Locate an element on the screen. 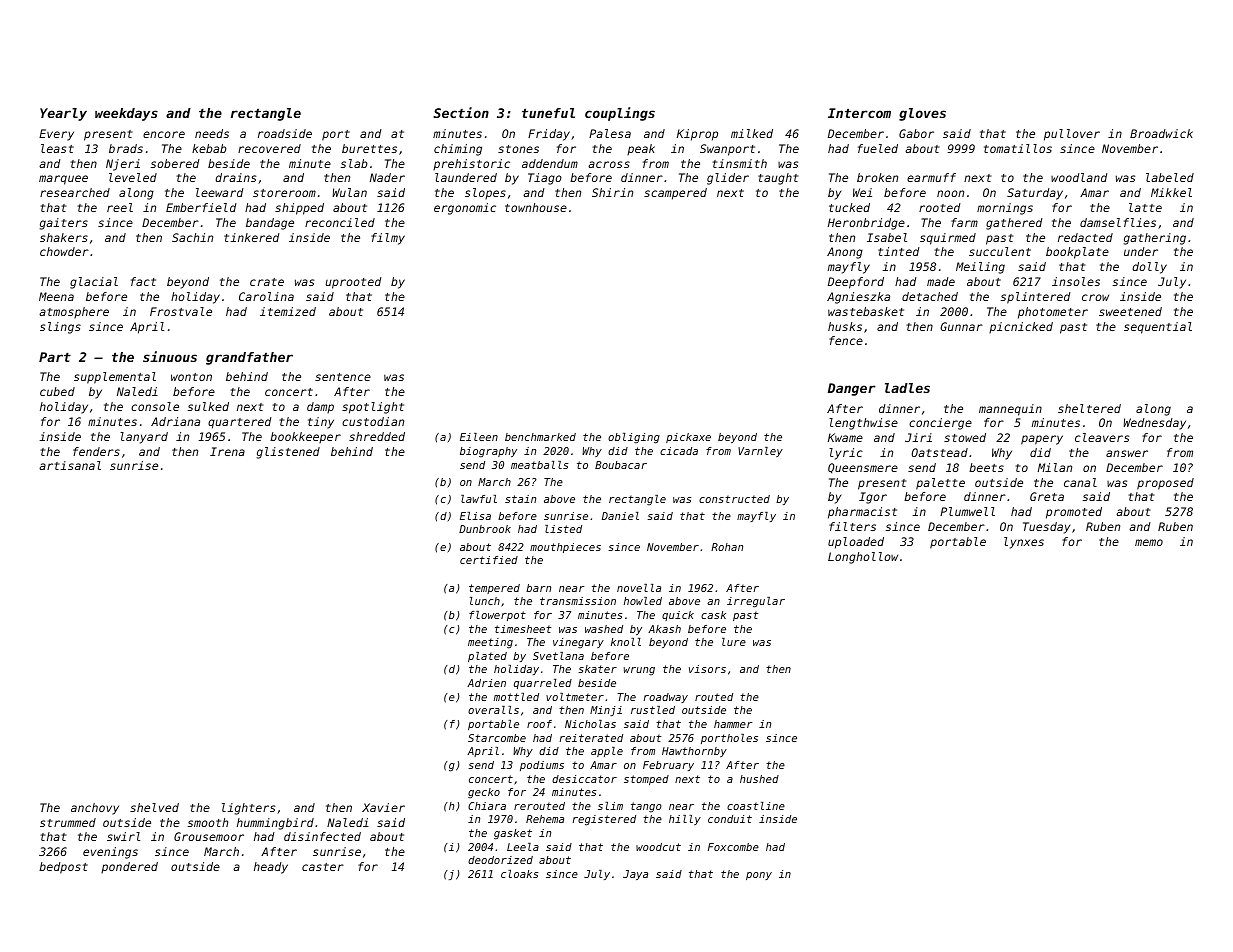  lure is located at coordinates (734, 642).
